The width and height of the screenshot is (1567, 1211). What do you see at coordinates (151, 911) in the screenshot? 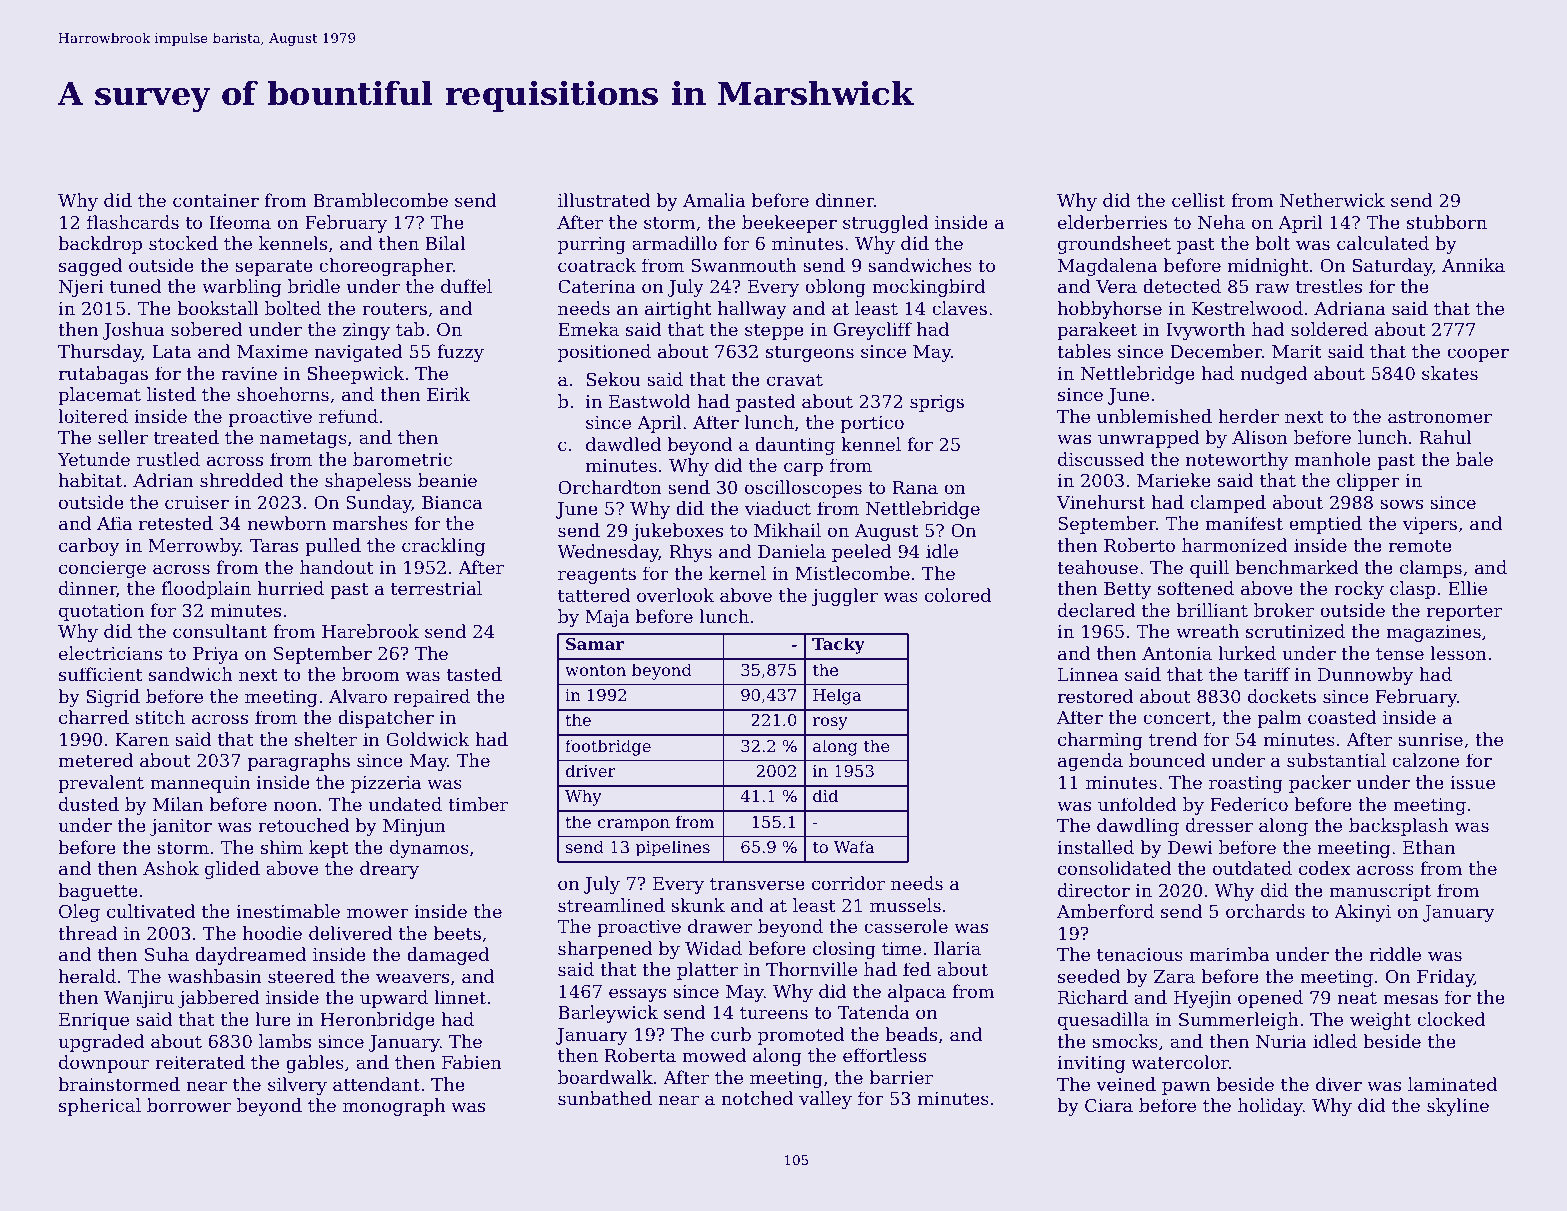
I see `cultivated` at bounding box center [151, 911].
